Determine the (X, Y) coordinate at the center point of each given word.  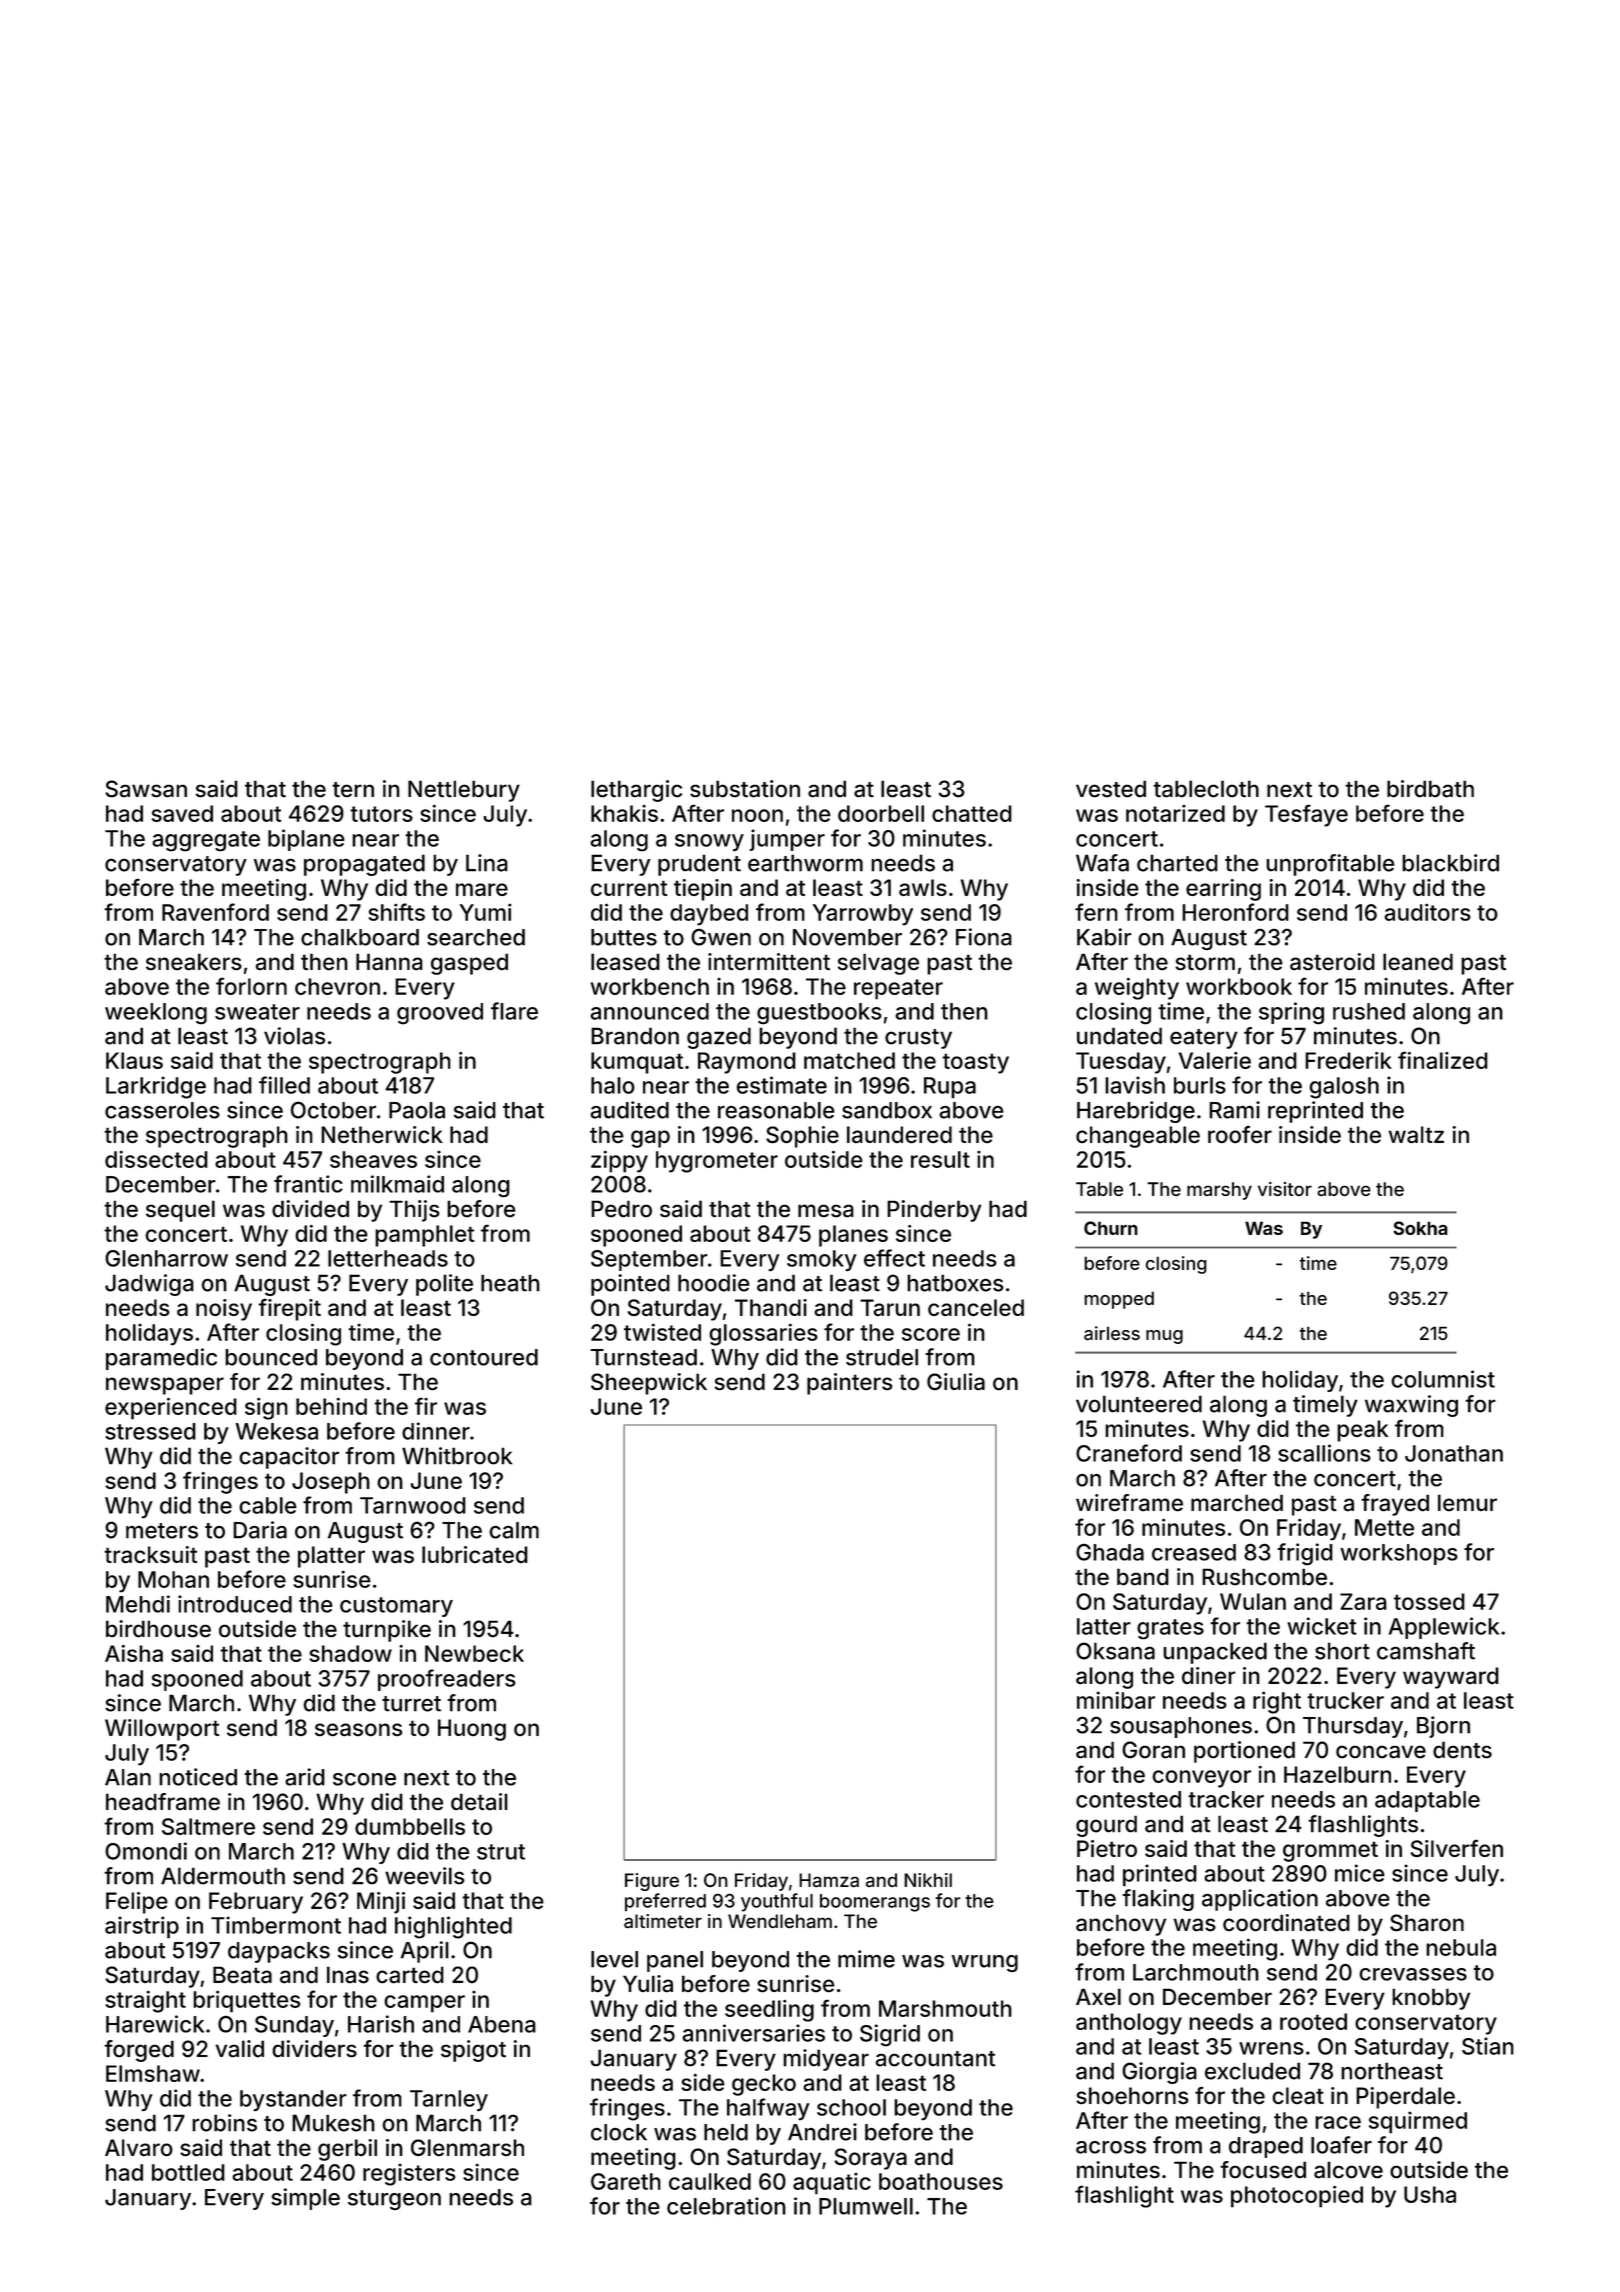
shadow (350, 1653)
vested (1111, 788)
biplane (306, 840)
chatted (972, 813)
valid (239, 2048)
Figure (652, 1882)
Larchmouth (1196, 1972)
